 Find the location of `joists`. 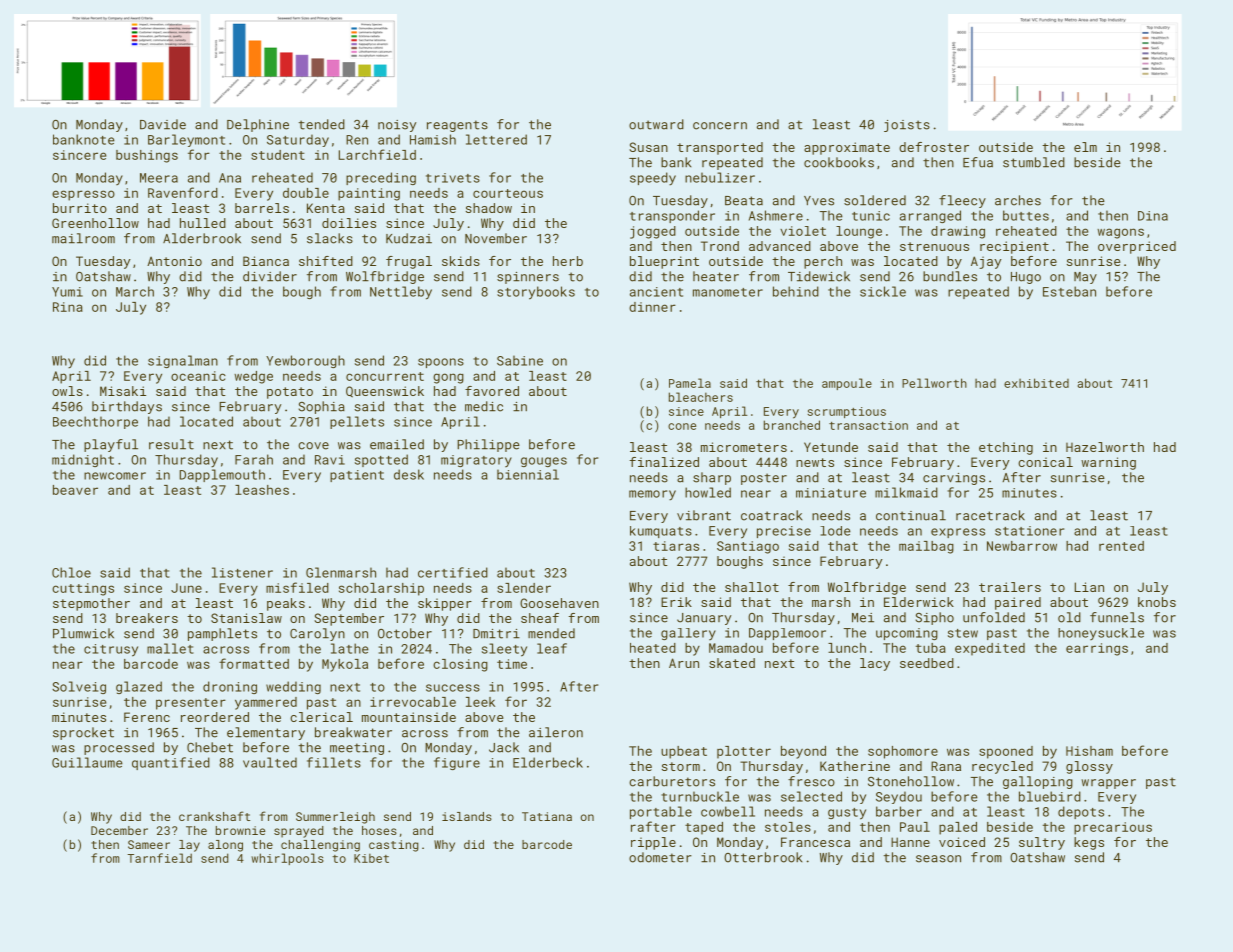

joists is located at coordinates (907, 126).
